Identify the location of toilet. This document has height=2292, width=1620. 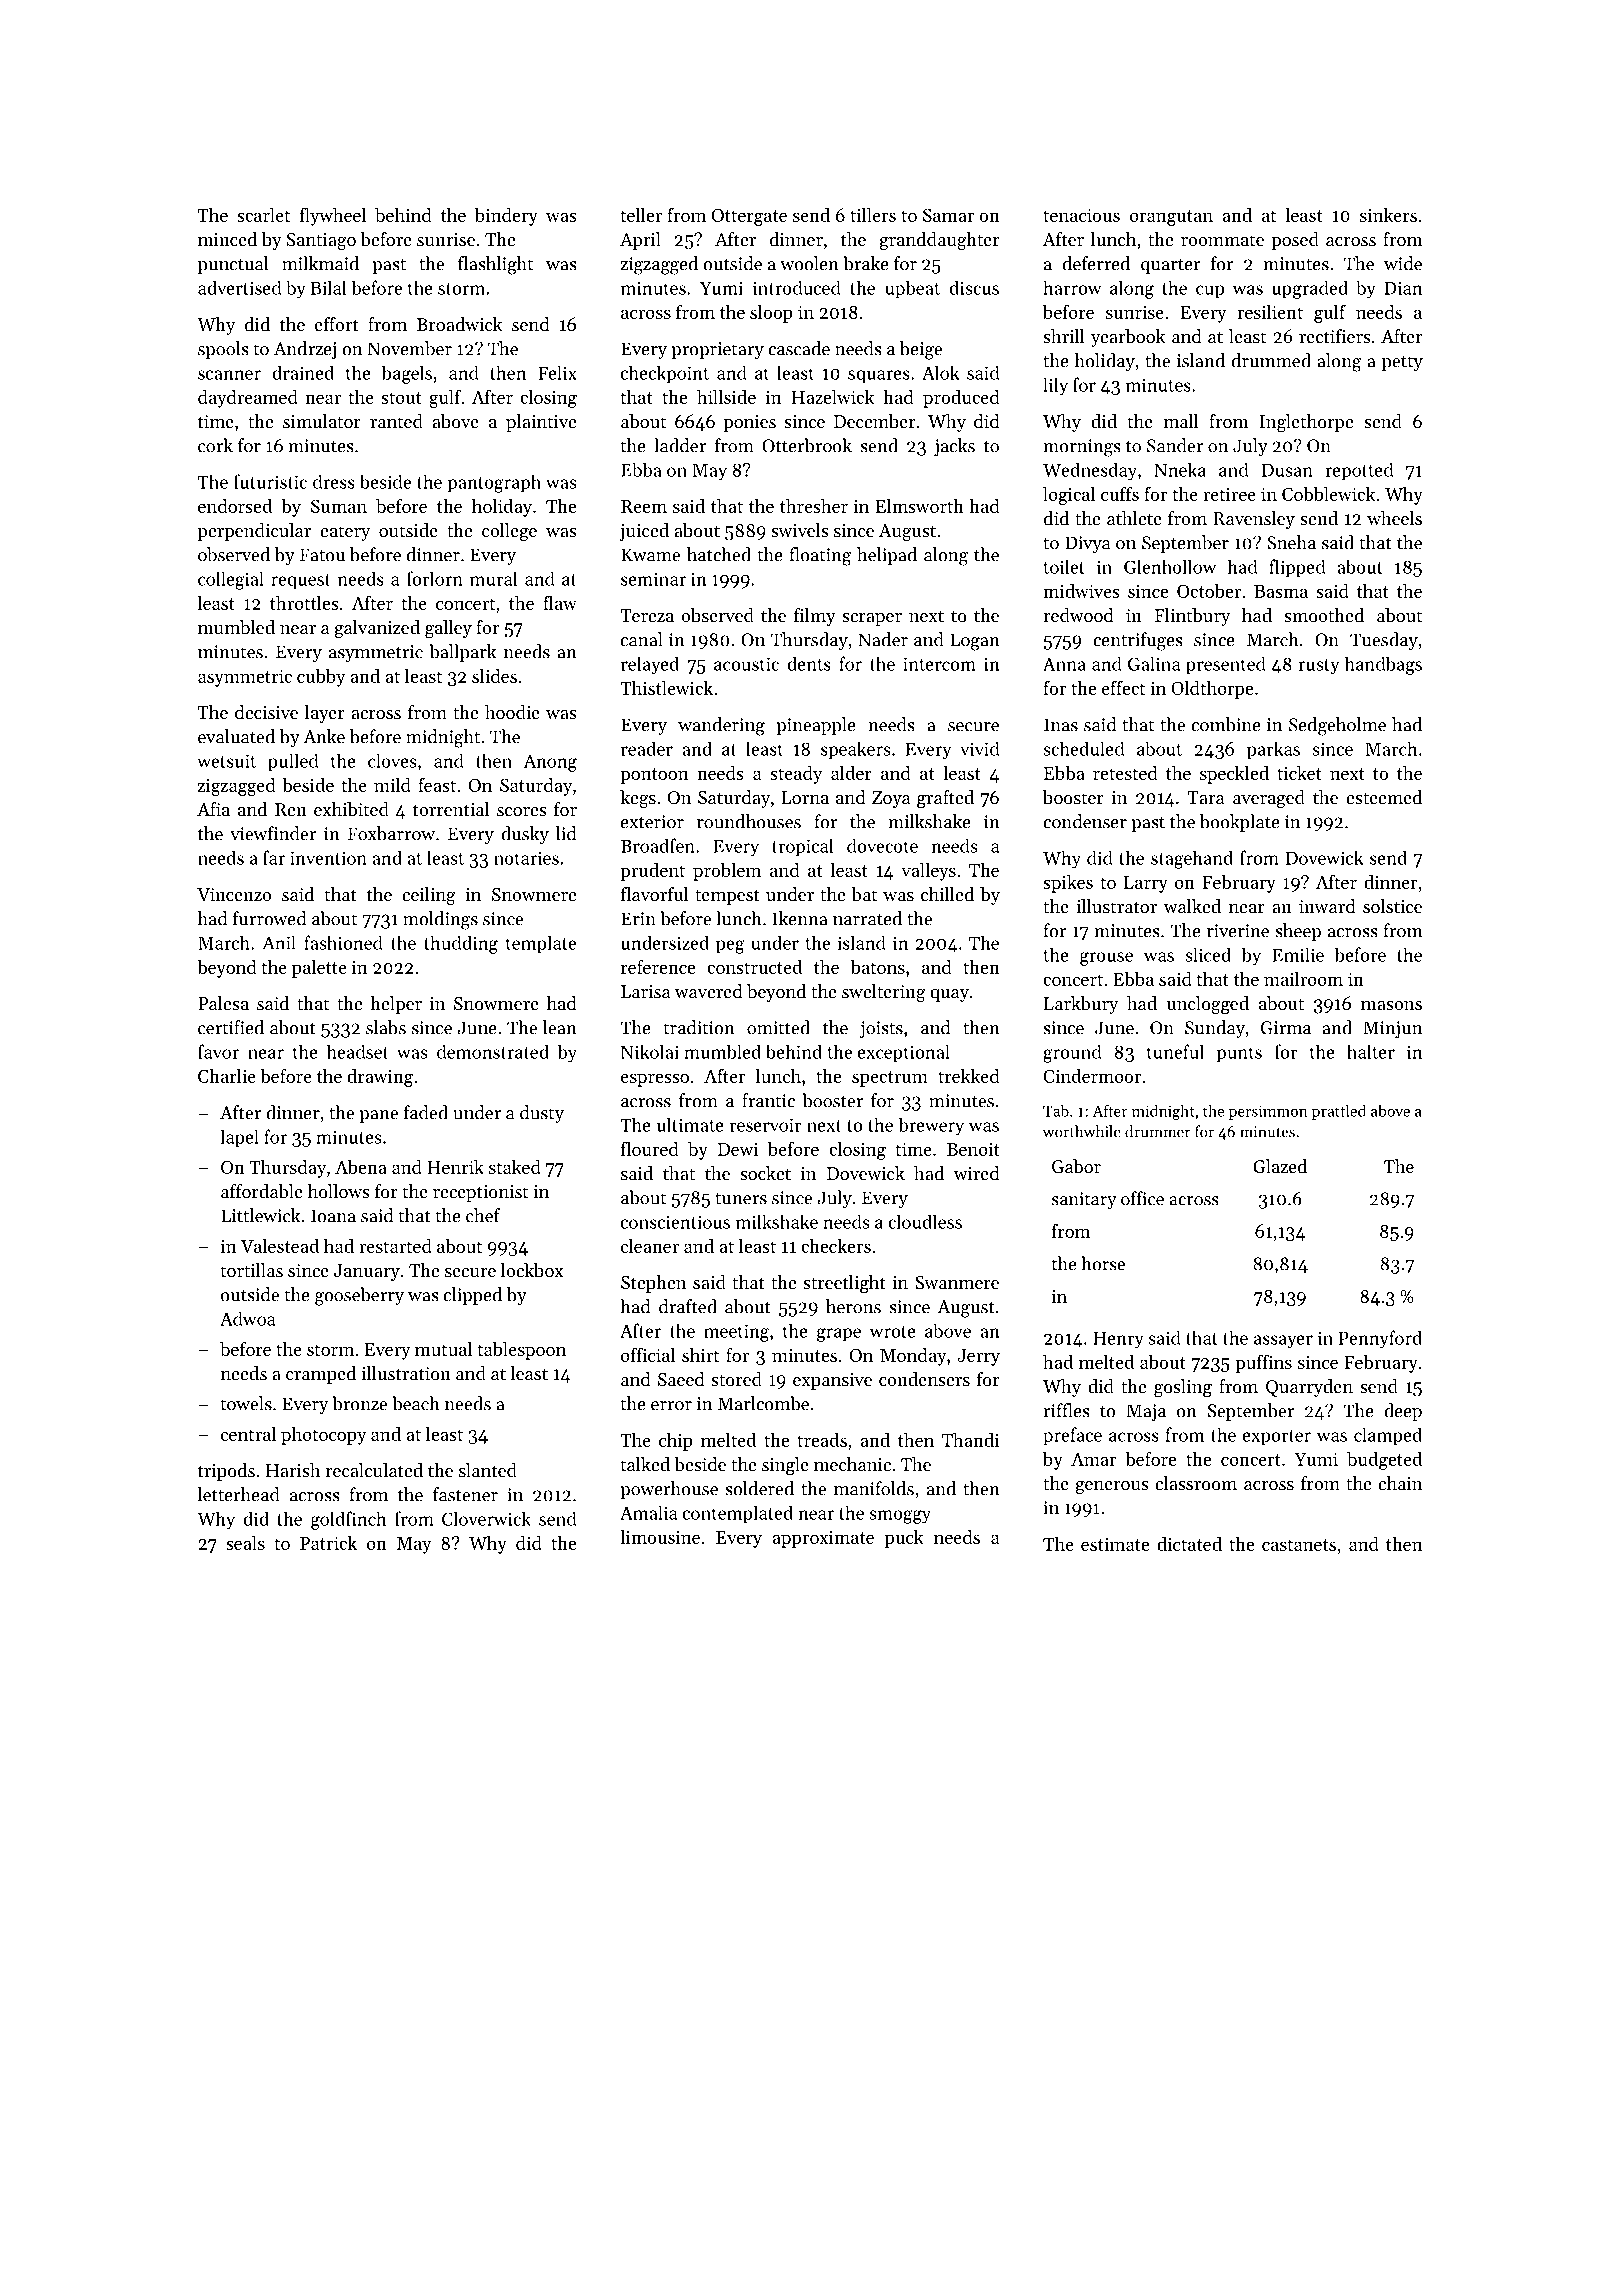
(1064, 566).
